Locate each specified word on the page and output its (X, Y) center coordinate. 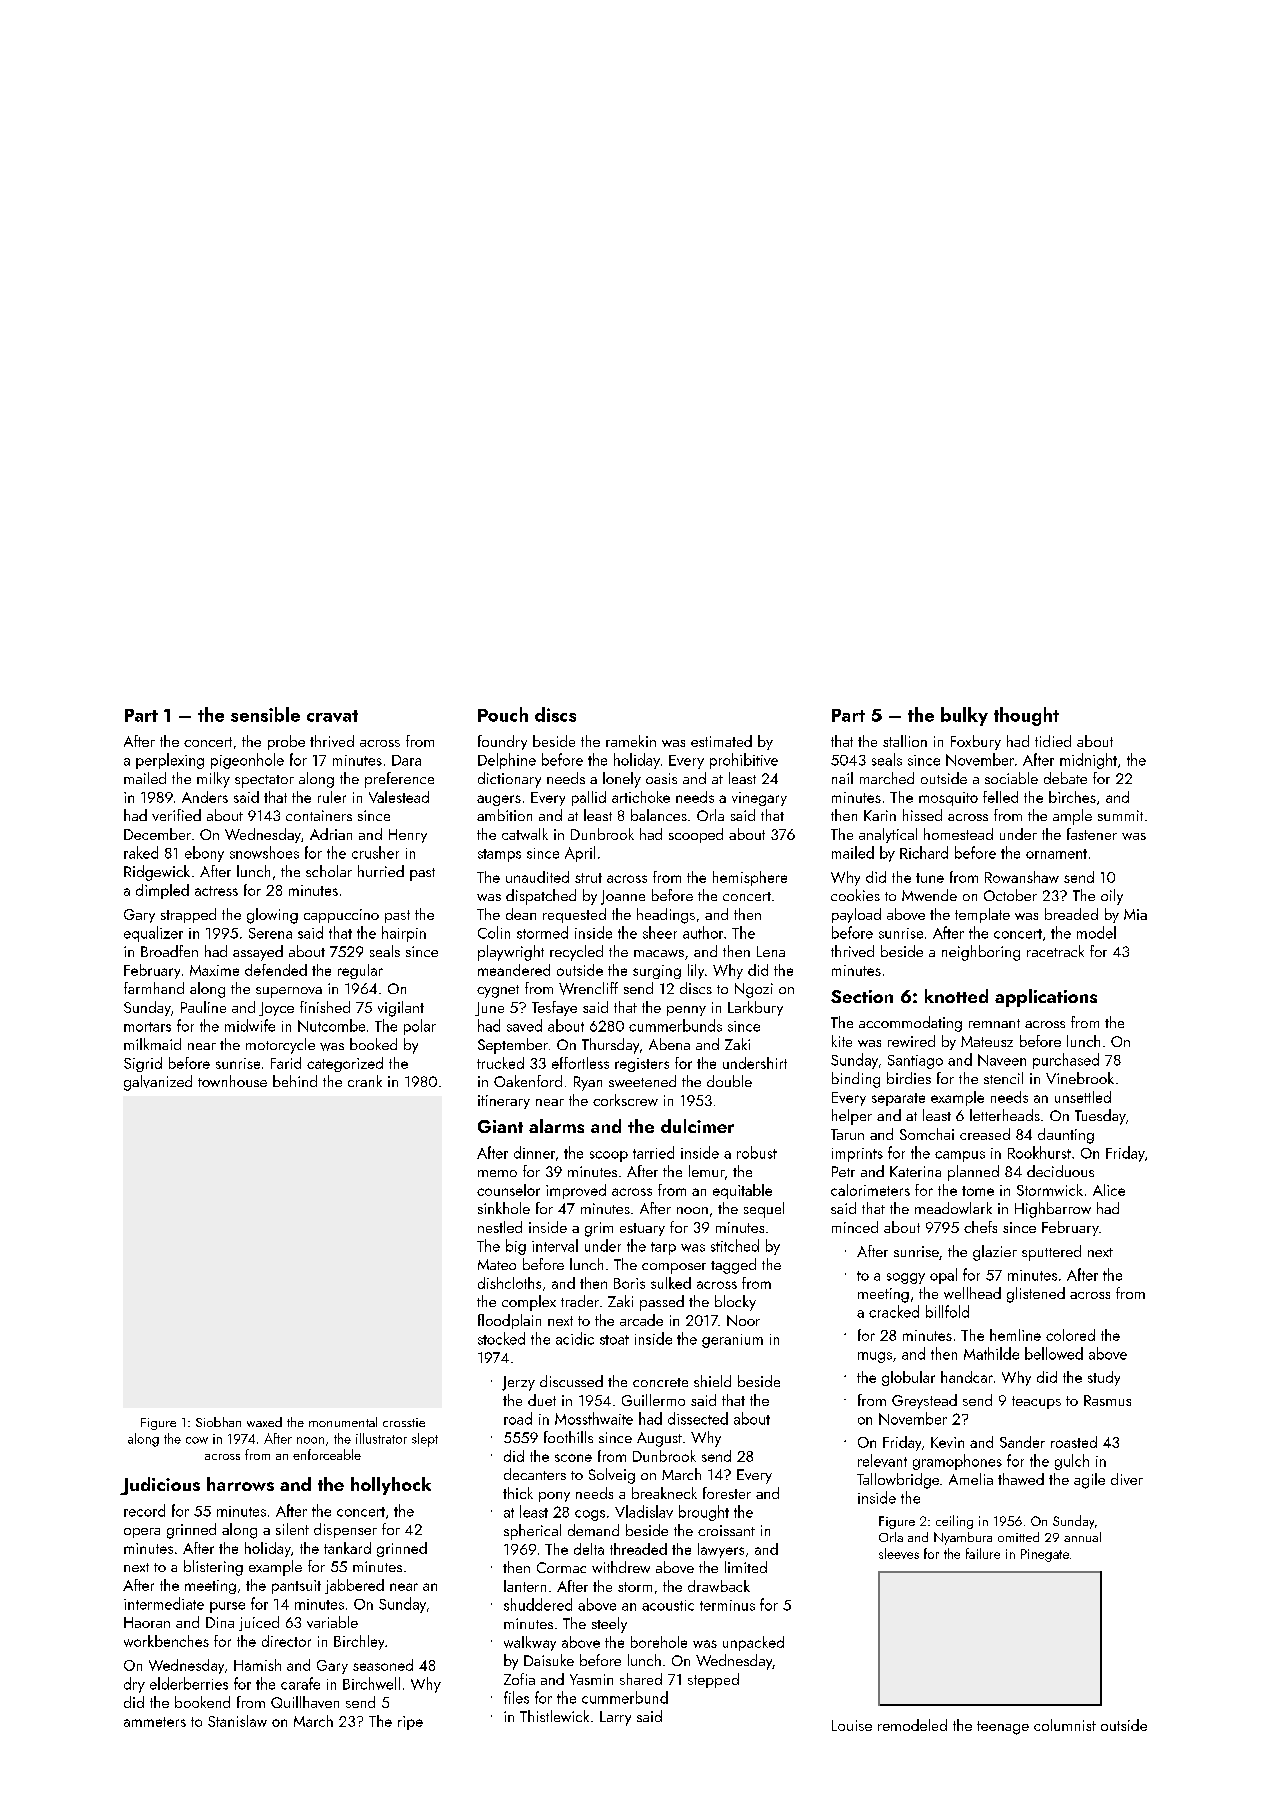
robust (757, 1152)
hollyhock (391, 1486)
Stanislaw (237, 1721)
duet (542, 1400)
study (1104, 1378)
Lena (771, 951)
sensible (265, 714)
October (1010, 895)
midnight (1088, 761)
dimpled (162, 891)
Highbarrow (1053, 1210)
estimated (721, 741)
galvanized (158, 1083)
